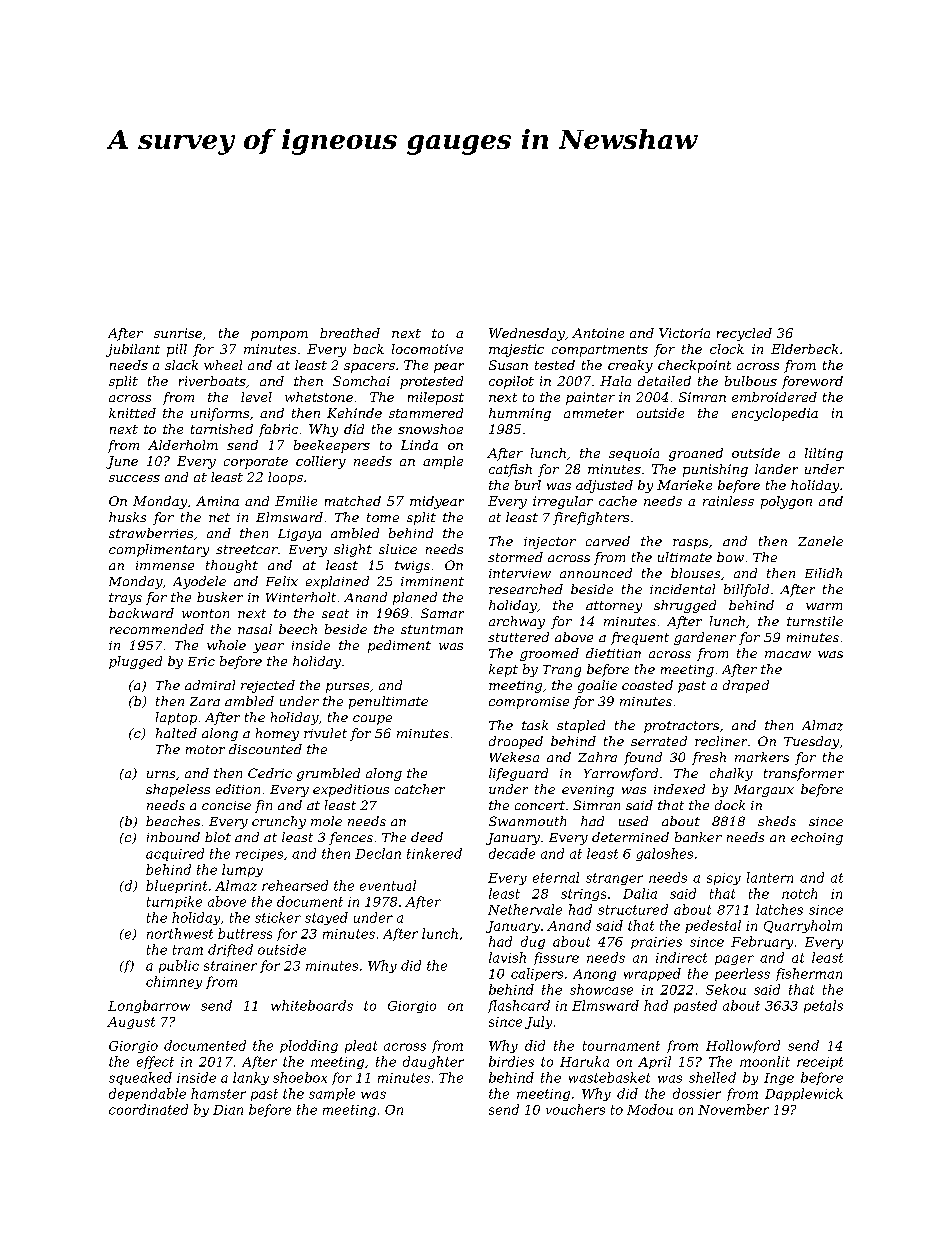  Describe the element at coordinates (399, 646) in the image. I see `pediment` at that location.
